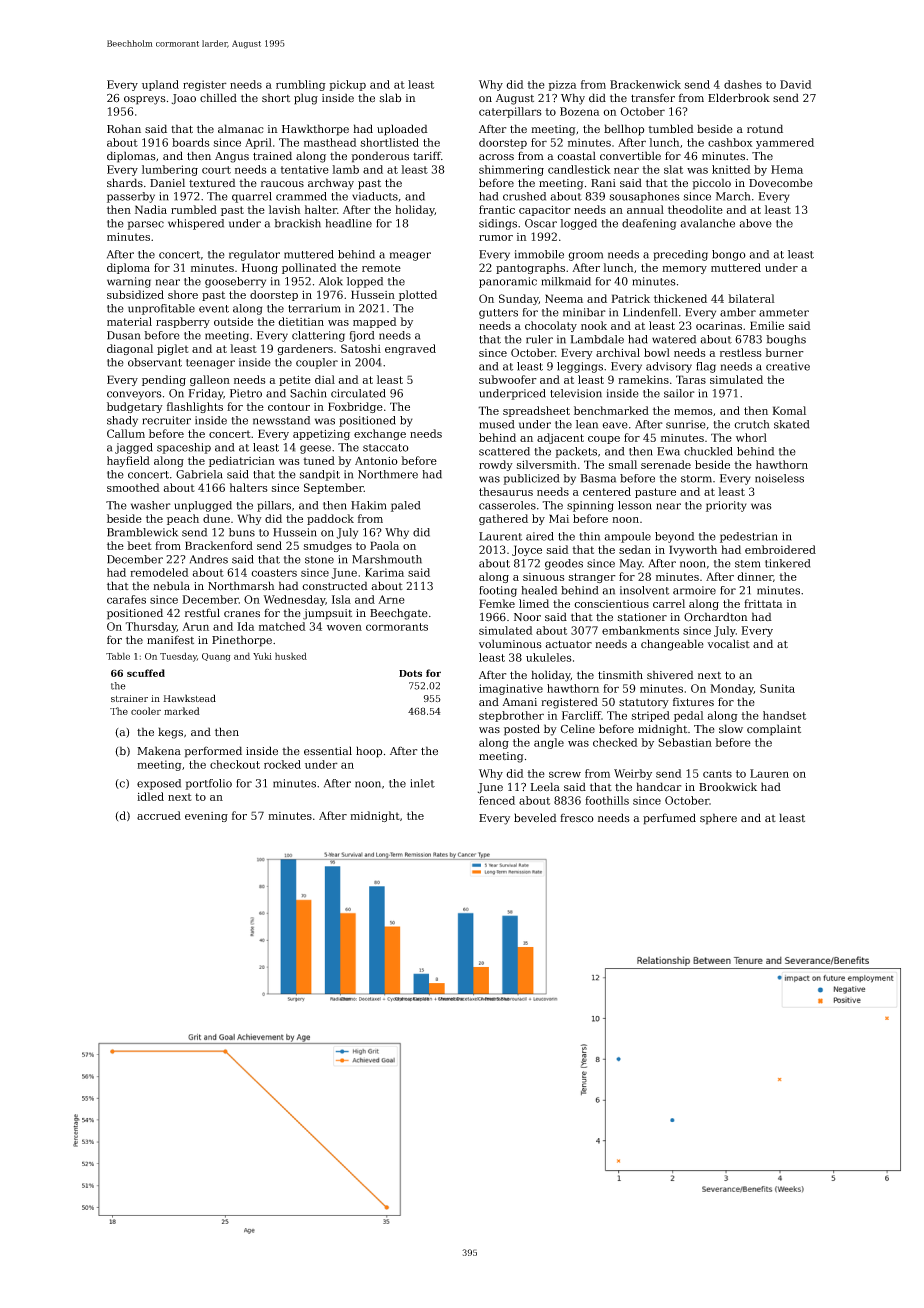 This screenshot has height=1308, width=924. Describe the element at coordinates (562, 85) in the screenshot. I see `pizza` at that location.
